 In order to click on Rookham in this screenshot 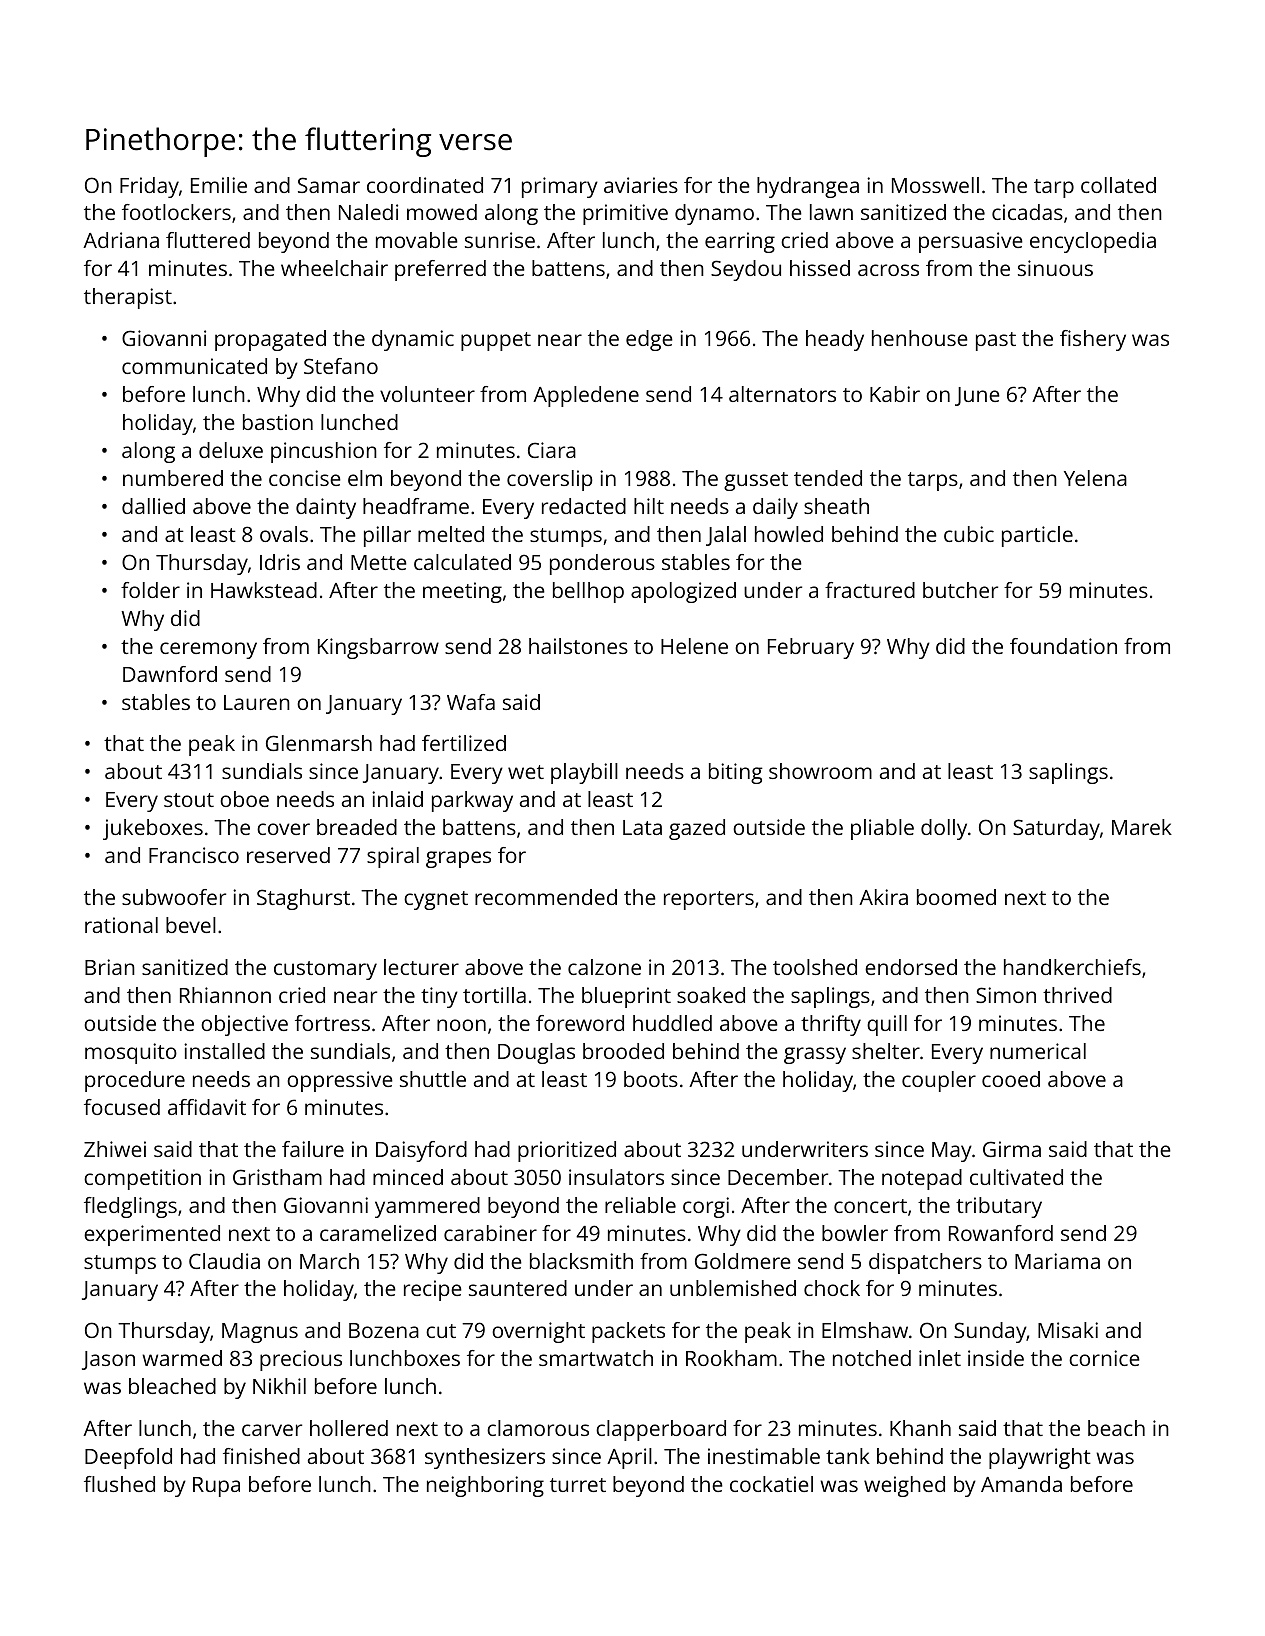, I will do `click(731, 1358)`.
